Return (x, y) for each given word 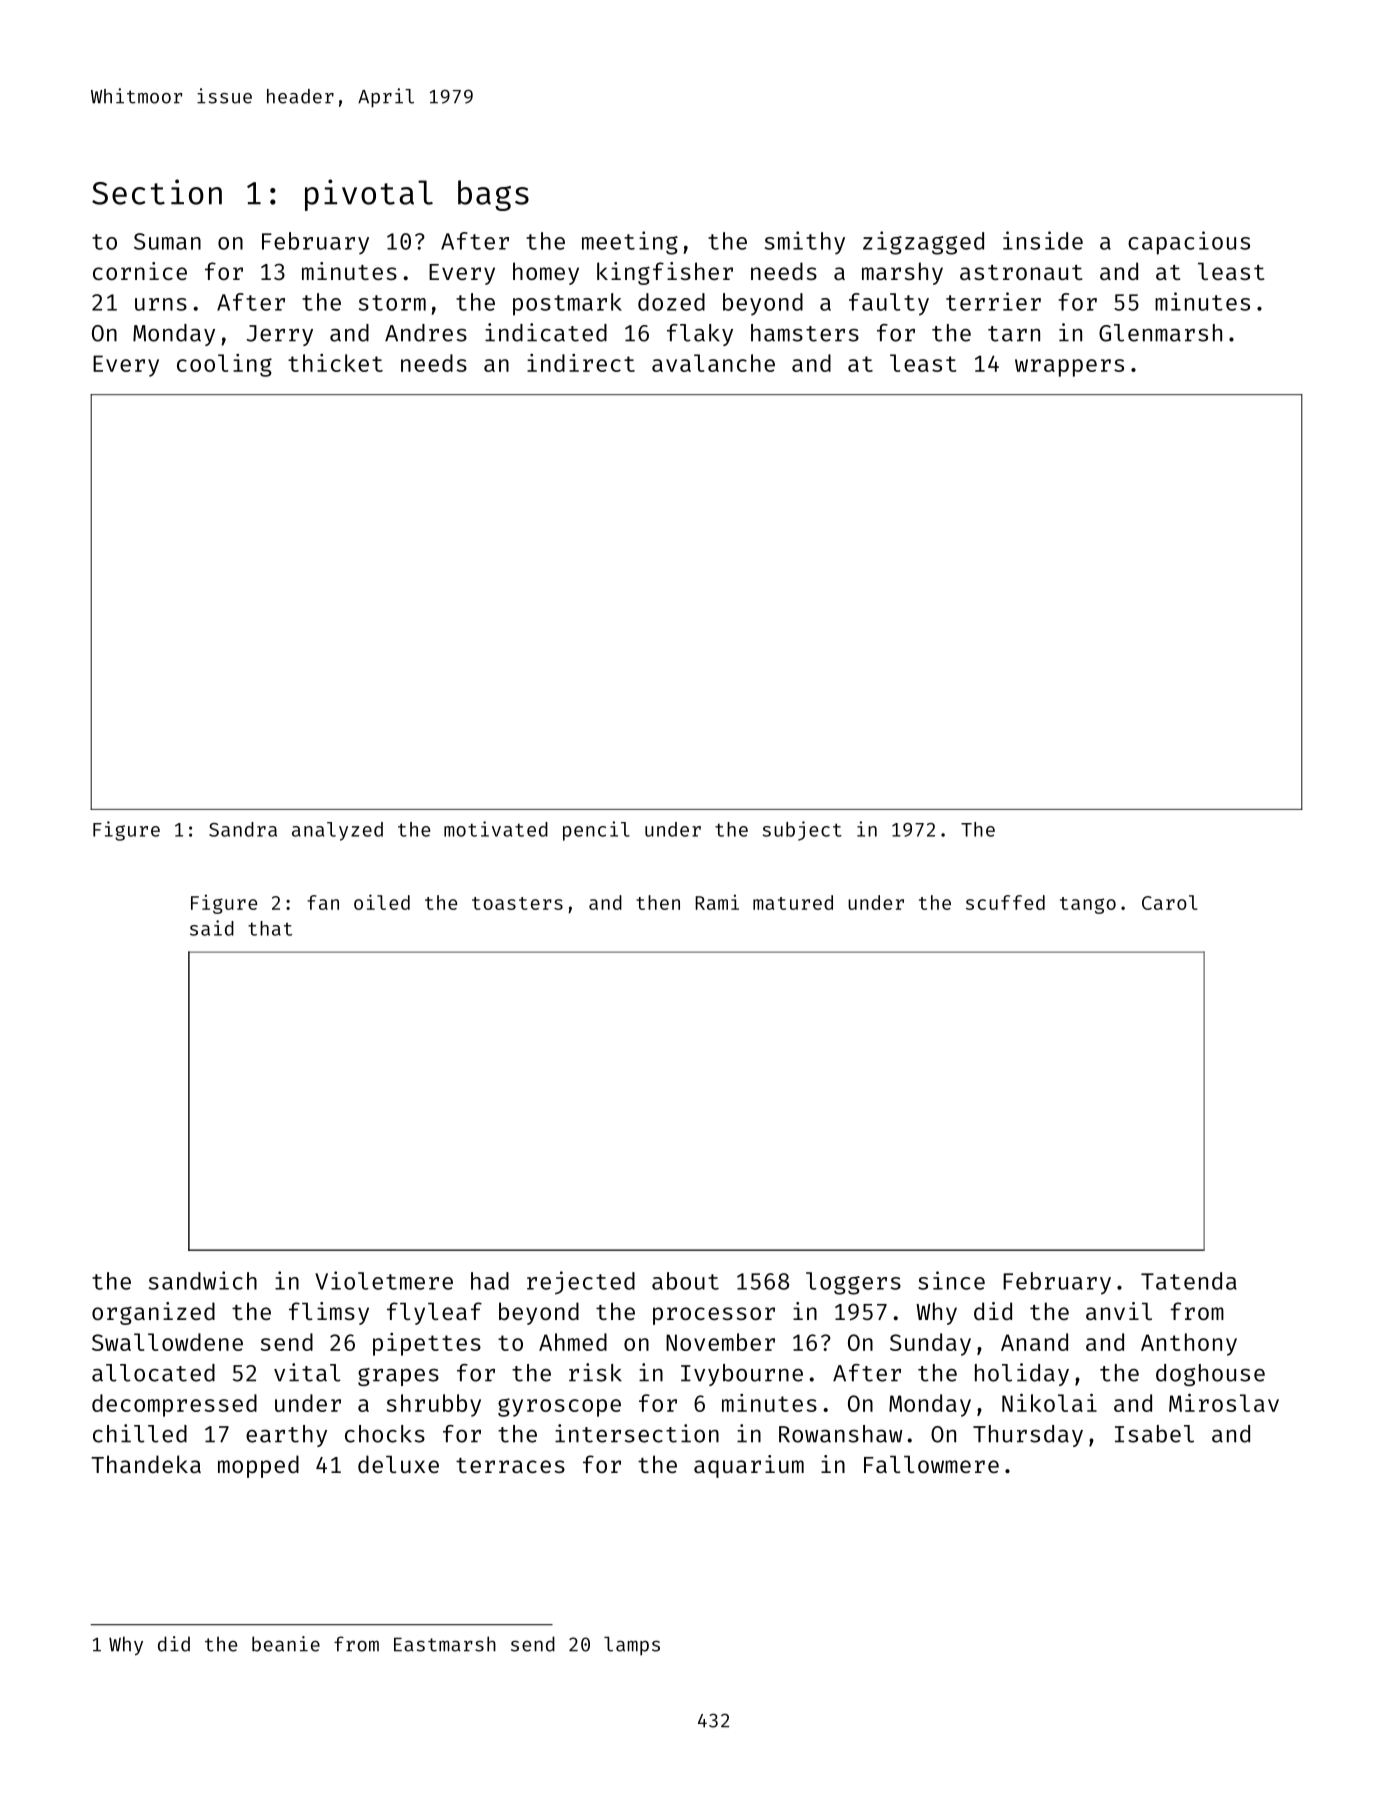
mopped (258, 1466)
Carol (1170, 902)
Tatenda (1189, 1281)
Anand (1034, 1342)
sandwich (203, 1280)
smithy (805, 243)
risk (595, 1372)
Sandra (243, 829)
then (658, 902)
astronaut (1021, 272)
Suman (167, 241)
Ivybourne (742, 1375)
